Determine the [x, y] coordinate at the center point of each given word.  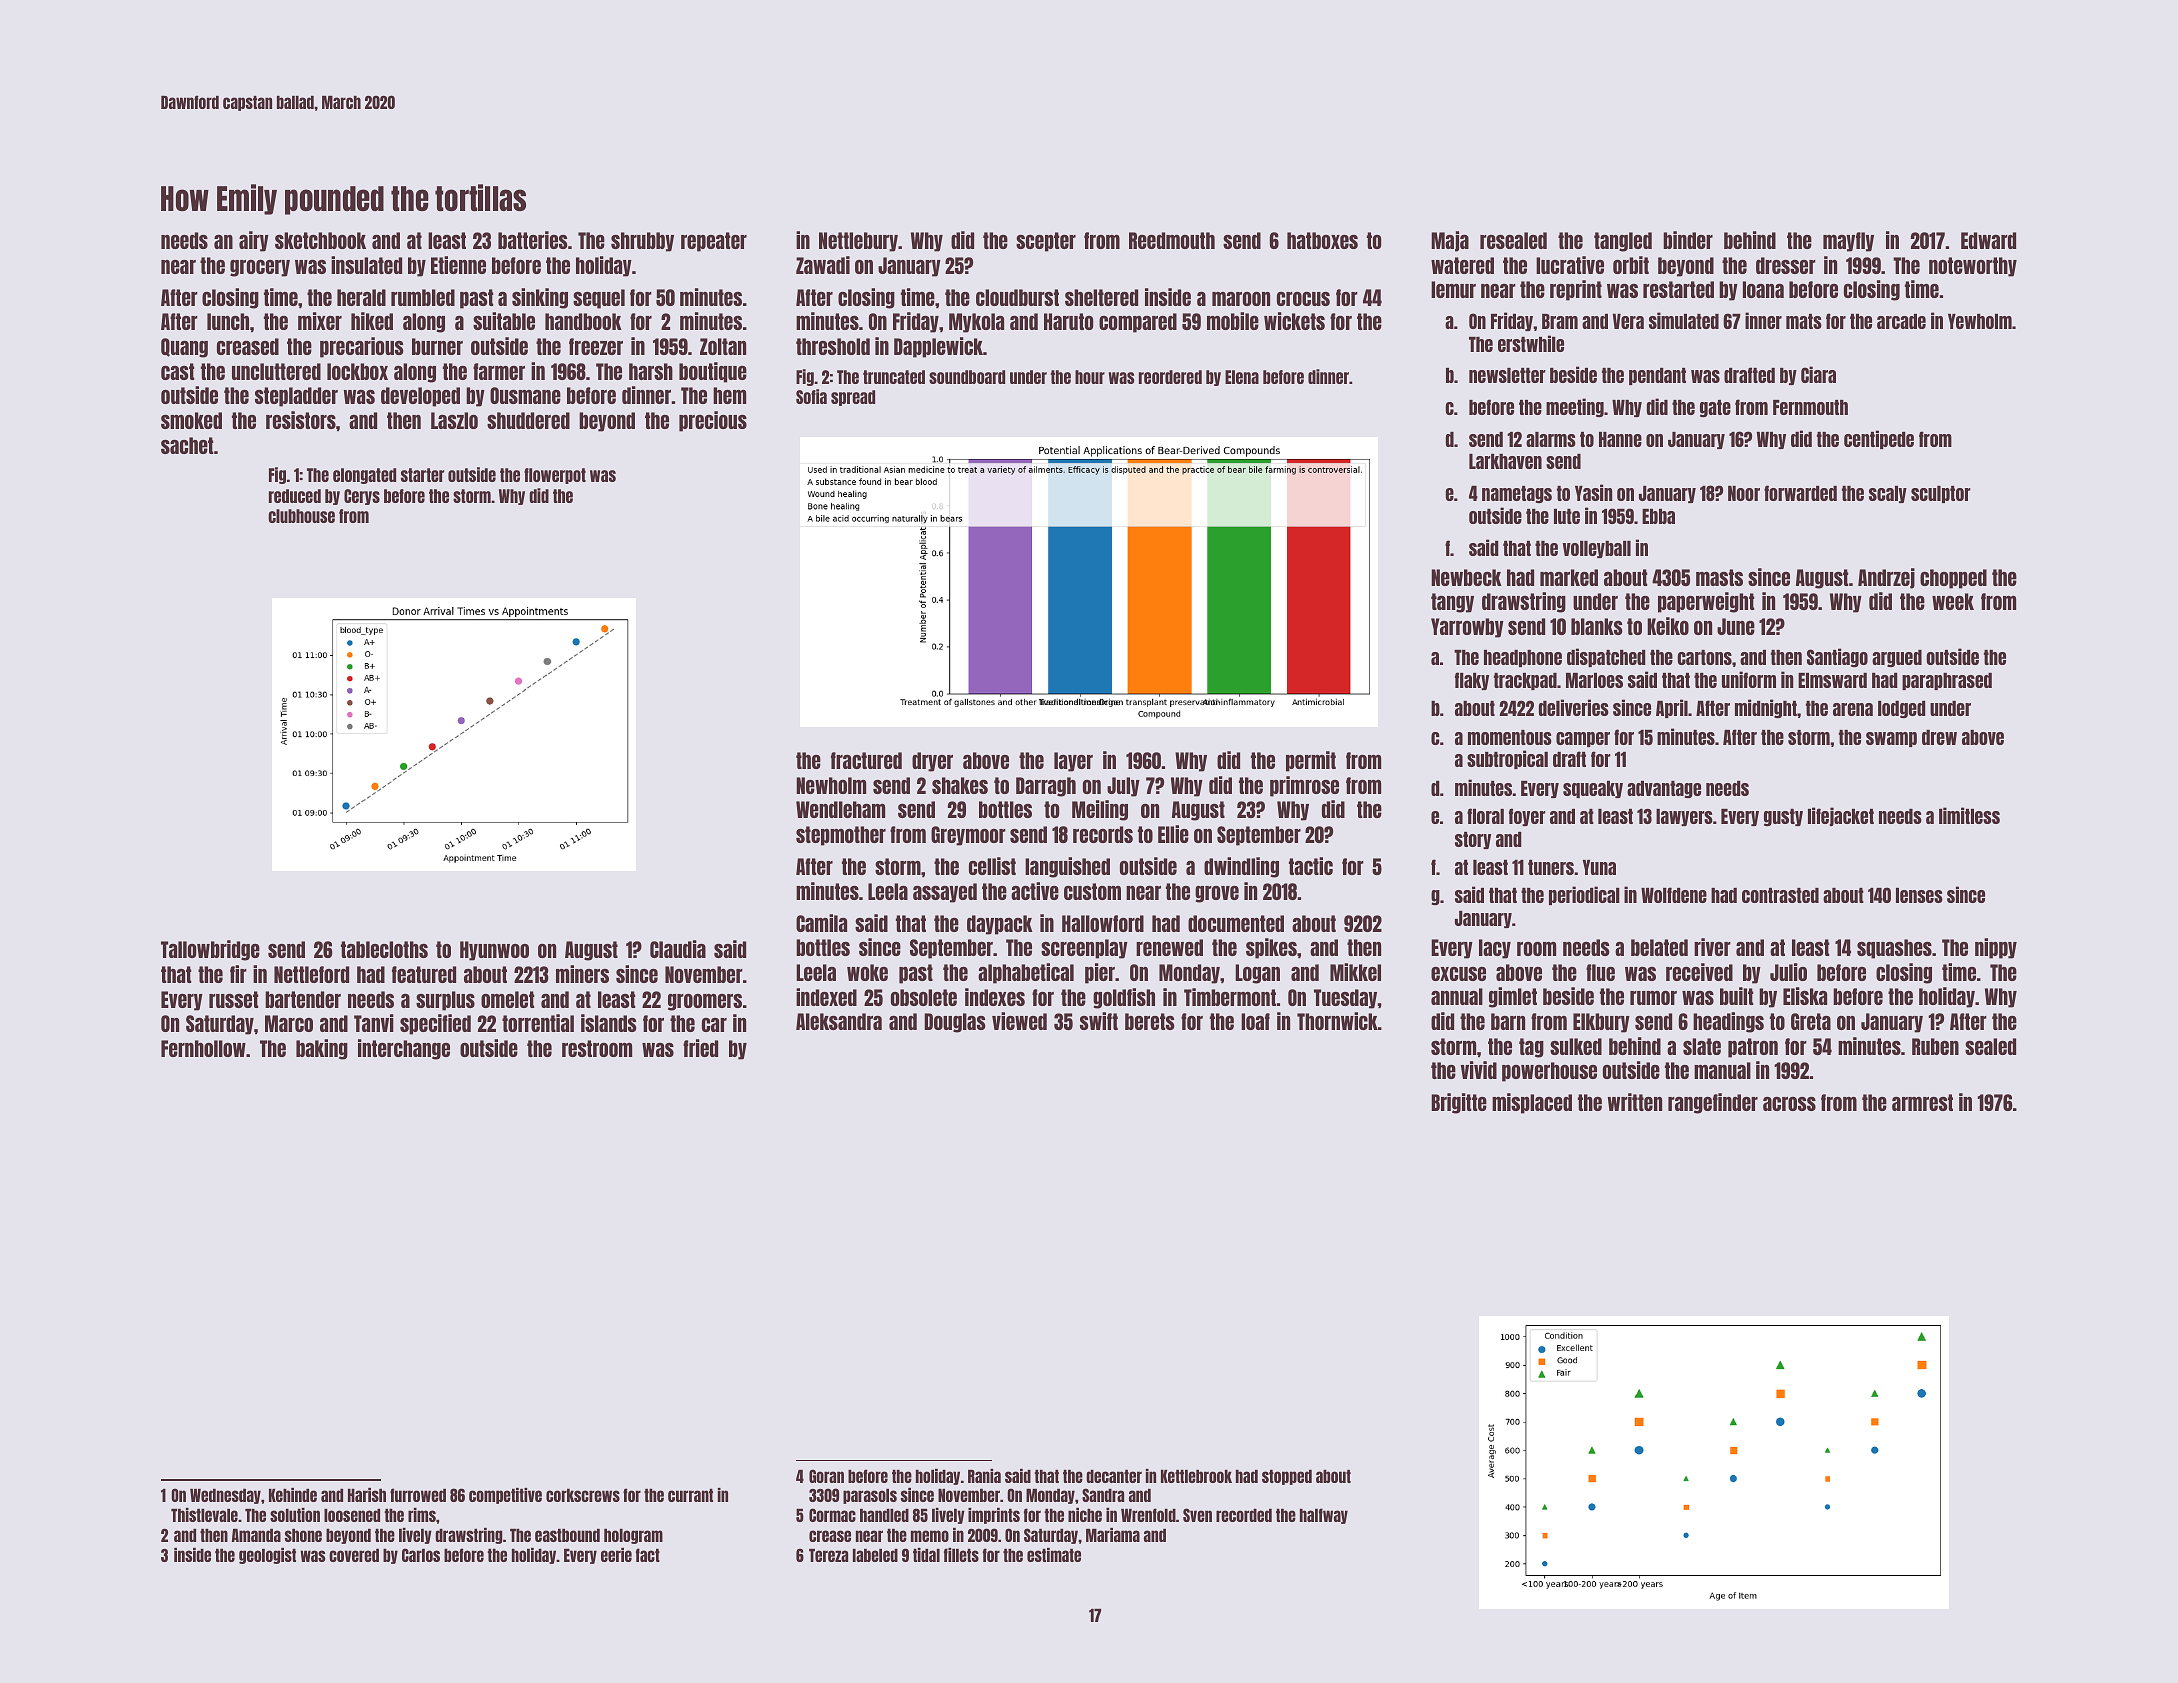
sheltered [1101, 297]
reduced [295, 496]
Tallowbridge [210, 950]
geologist [267, 1556]
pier [1100, 973]
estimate [1054, 1555]
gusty [1783, 817]
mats [1804, 321]
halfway [1324, 1516]
